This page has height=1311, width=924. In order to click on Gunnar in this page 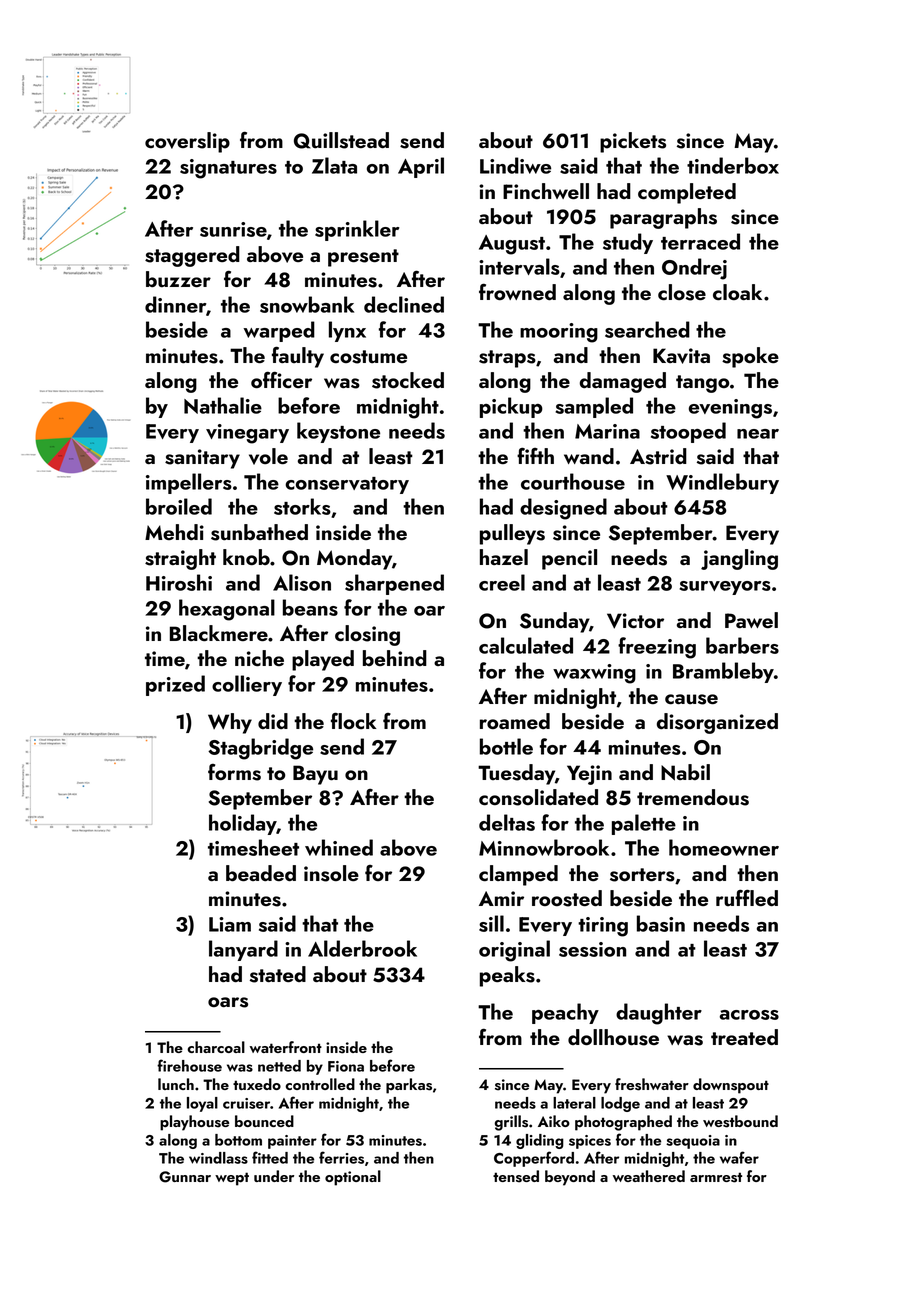, I will do `click(185, 1177)`.
